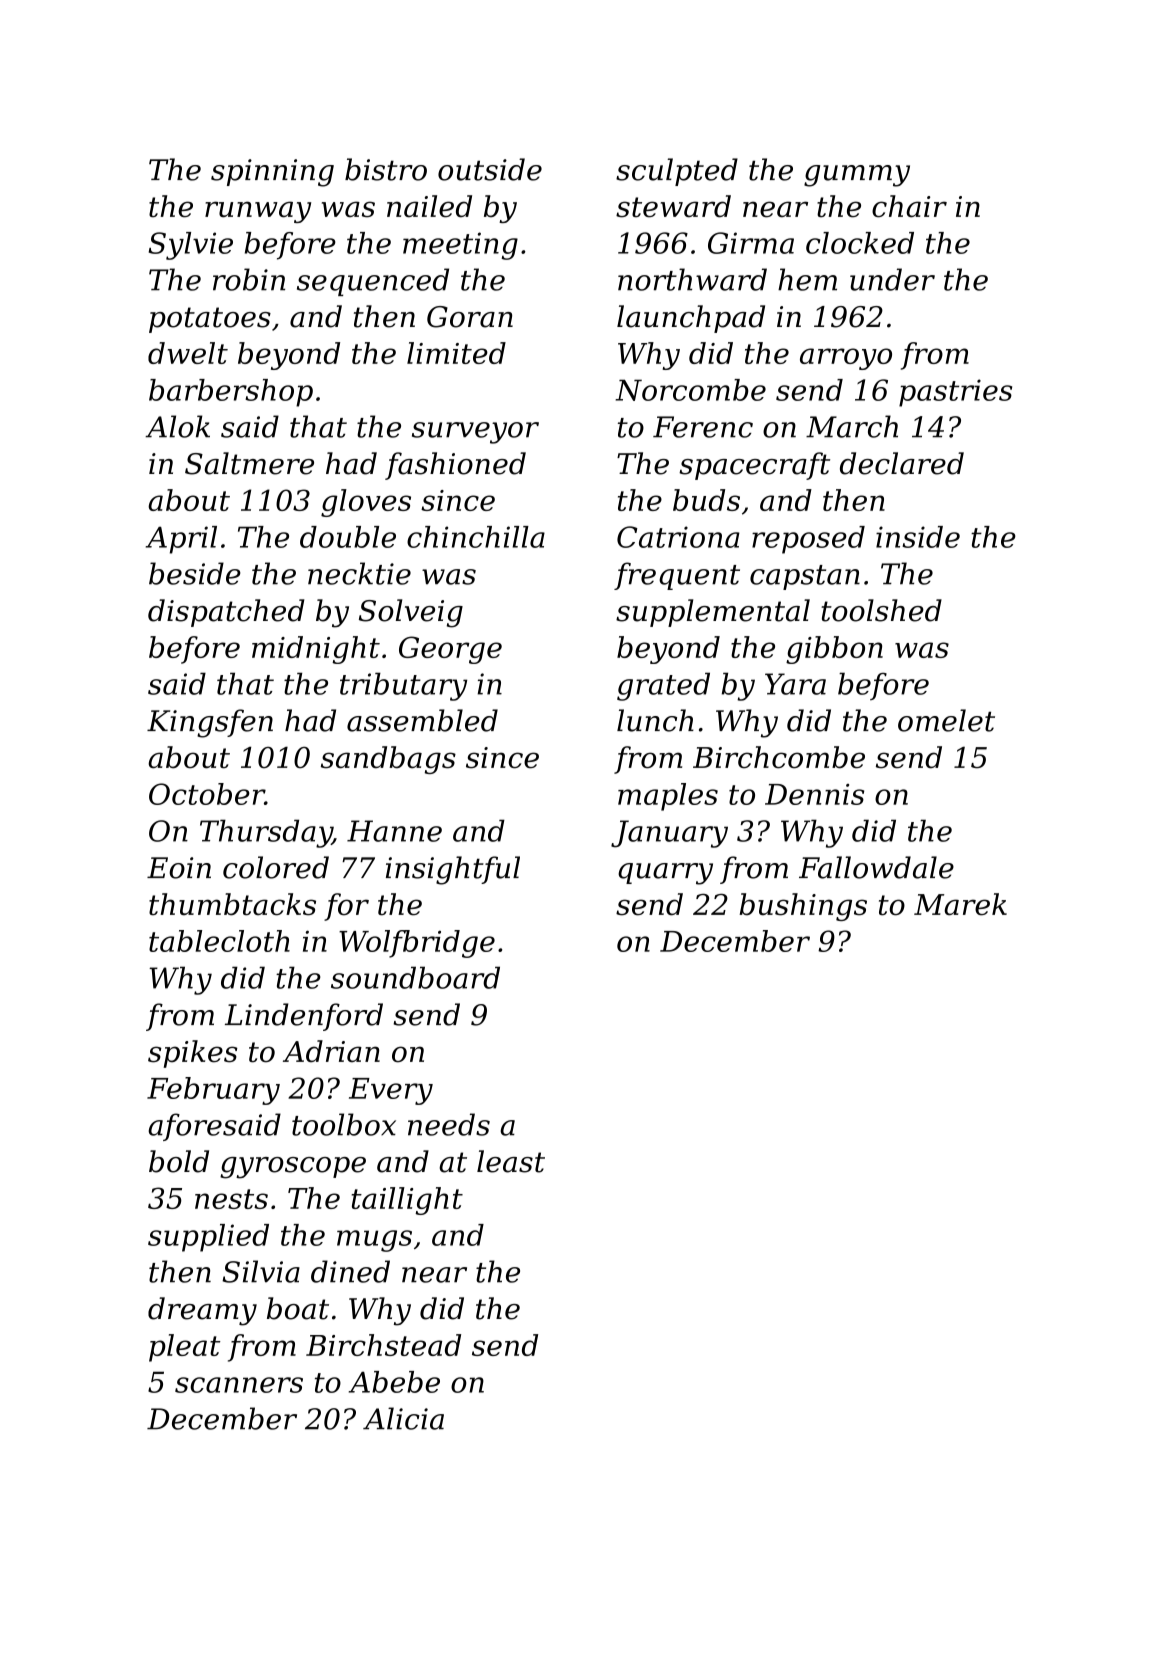 The width and height of the page is (1165, 1654). Describe the element at coordinates (677, 172) in the page. I see `sculpted` at that location.
